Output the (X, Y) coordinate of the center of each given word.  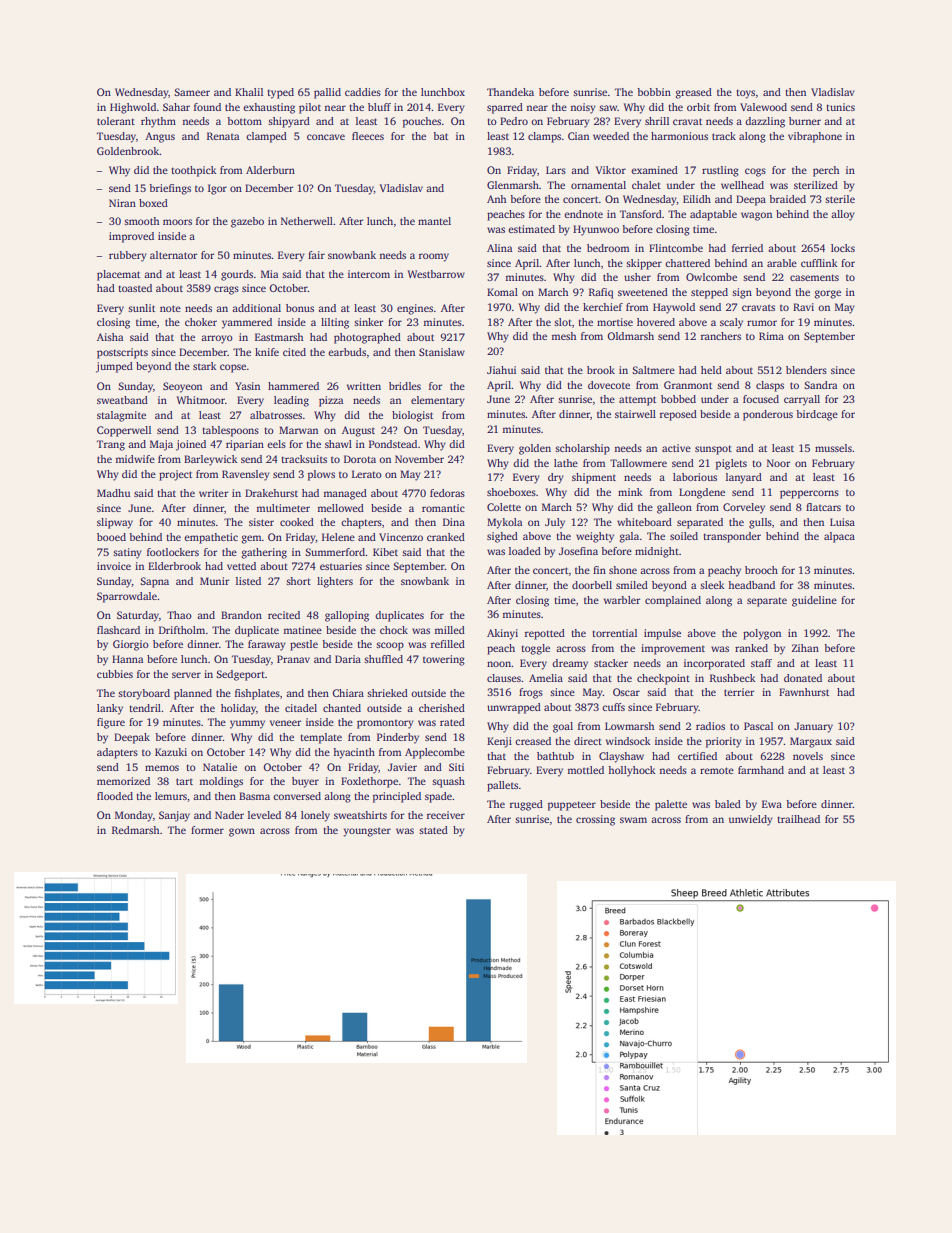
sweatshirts (360, 815)
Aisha (110, 337)
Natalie (220, 767)
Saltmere (653, 370)
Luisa (842, 522)
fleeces (368, 136)
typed (281, 93)
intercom (369, 274)
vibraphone (815, 137)
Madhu (113, 493)
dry (556, 478)
